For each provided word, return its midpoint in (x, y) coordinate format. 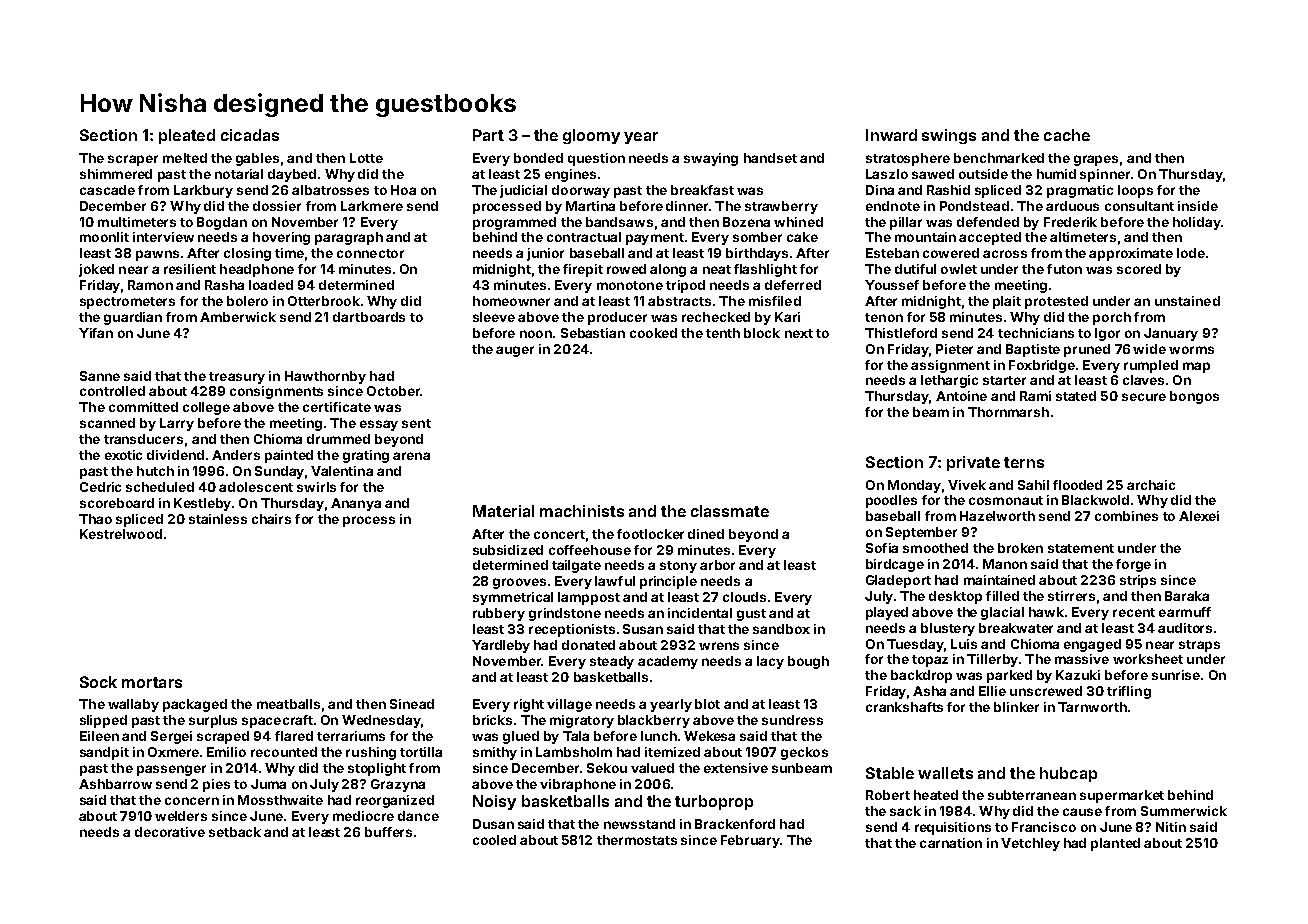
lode (1191, 253)
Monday (914, 486)
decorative (170, 832)
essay (379, 425)
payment (655, 239)
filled (1002, 596)
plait (1007, 302)
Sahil (1033, 485)
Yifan (96, 333)
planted (1115, 844)
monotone (630, 285)
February (750, 841)
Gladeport (898, 581)
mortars (152, 682)
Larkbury (203, 191)
